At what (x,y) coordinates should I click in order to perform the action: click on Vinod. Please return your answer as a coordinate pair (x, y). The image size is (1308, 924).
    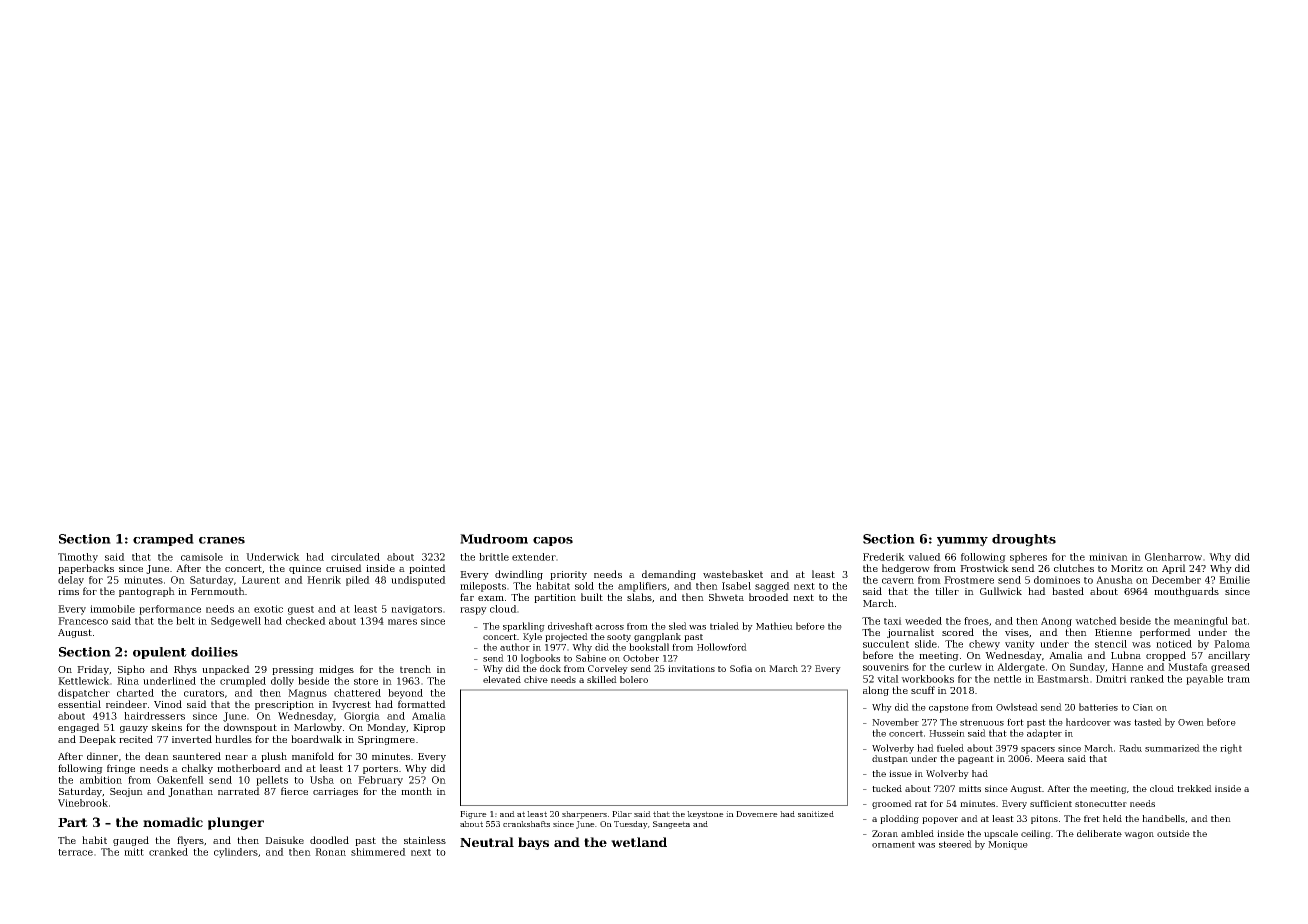
    Looking at the image, I should click on (168, 704).
